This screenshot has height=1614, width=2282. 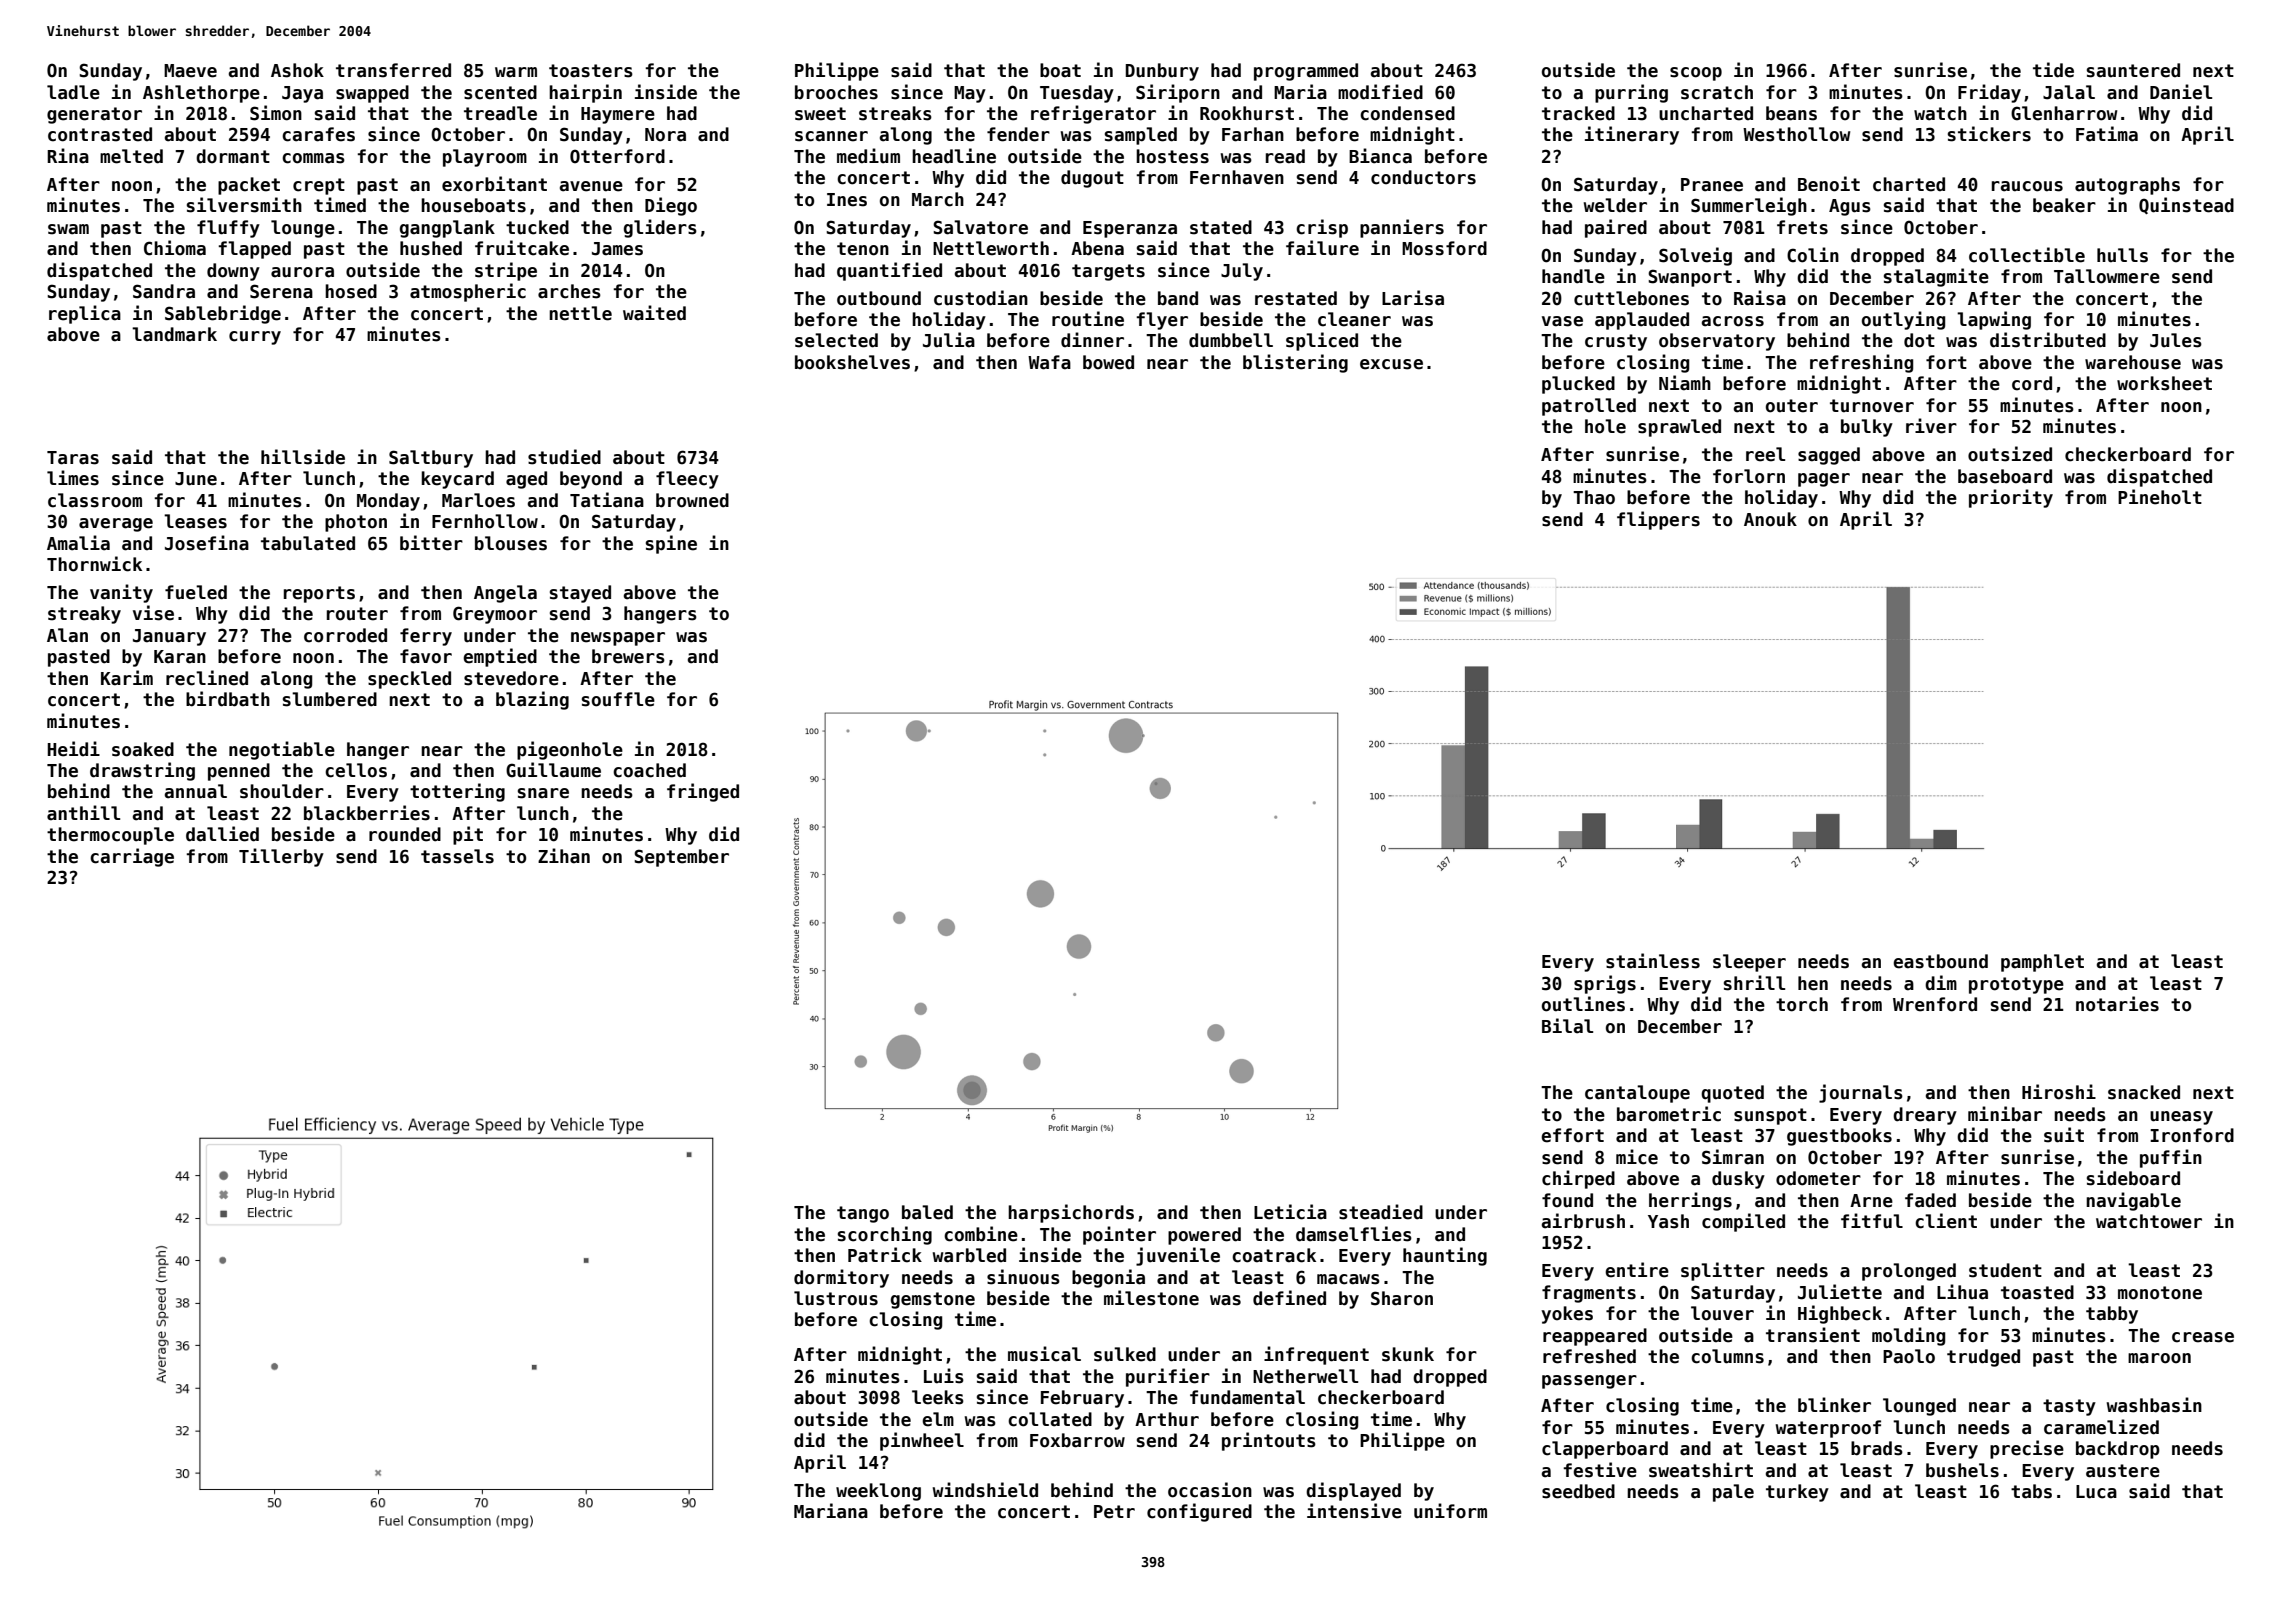 What do you see at coordinates (1380, 92) in the screenshot?
I see `modified` at bounding box center [1380, 92].
